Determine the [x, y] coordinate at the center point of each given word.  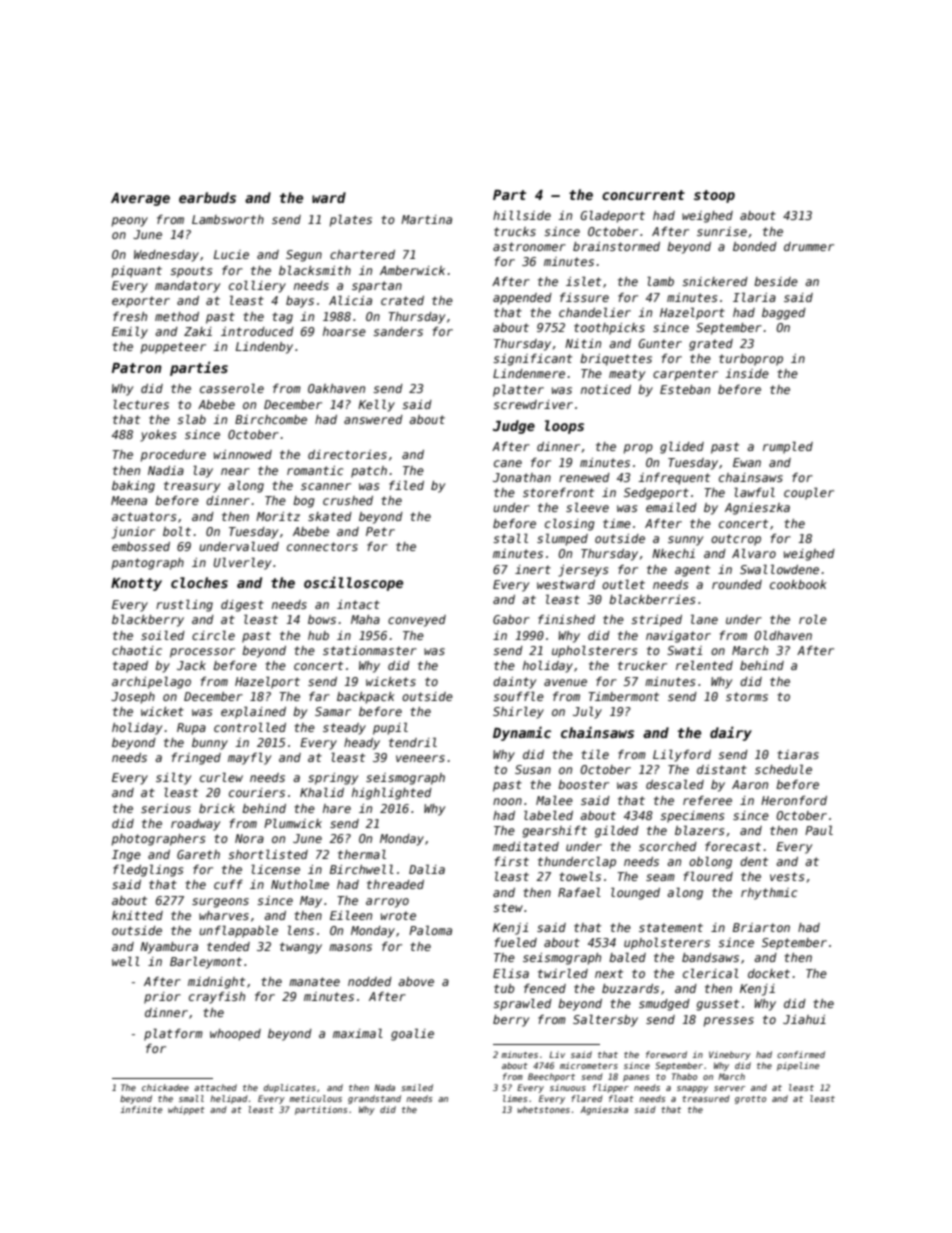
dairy [731, 733]
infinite [141, 1109]
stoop [714, 196]
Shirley [518, 712]
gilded [617, 831]
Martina [426, 219]
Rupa [191, 729]
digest [242, 606]
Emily [130, 332]
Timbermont [623, 696]
